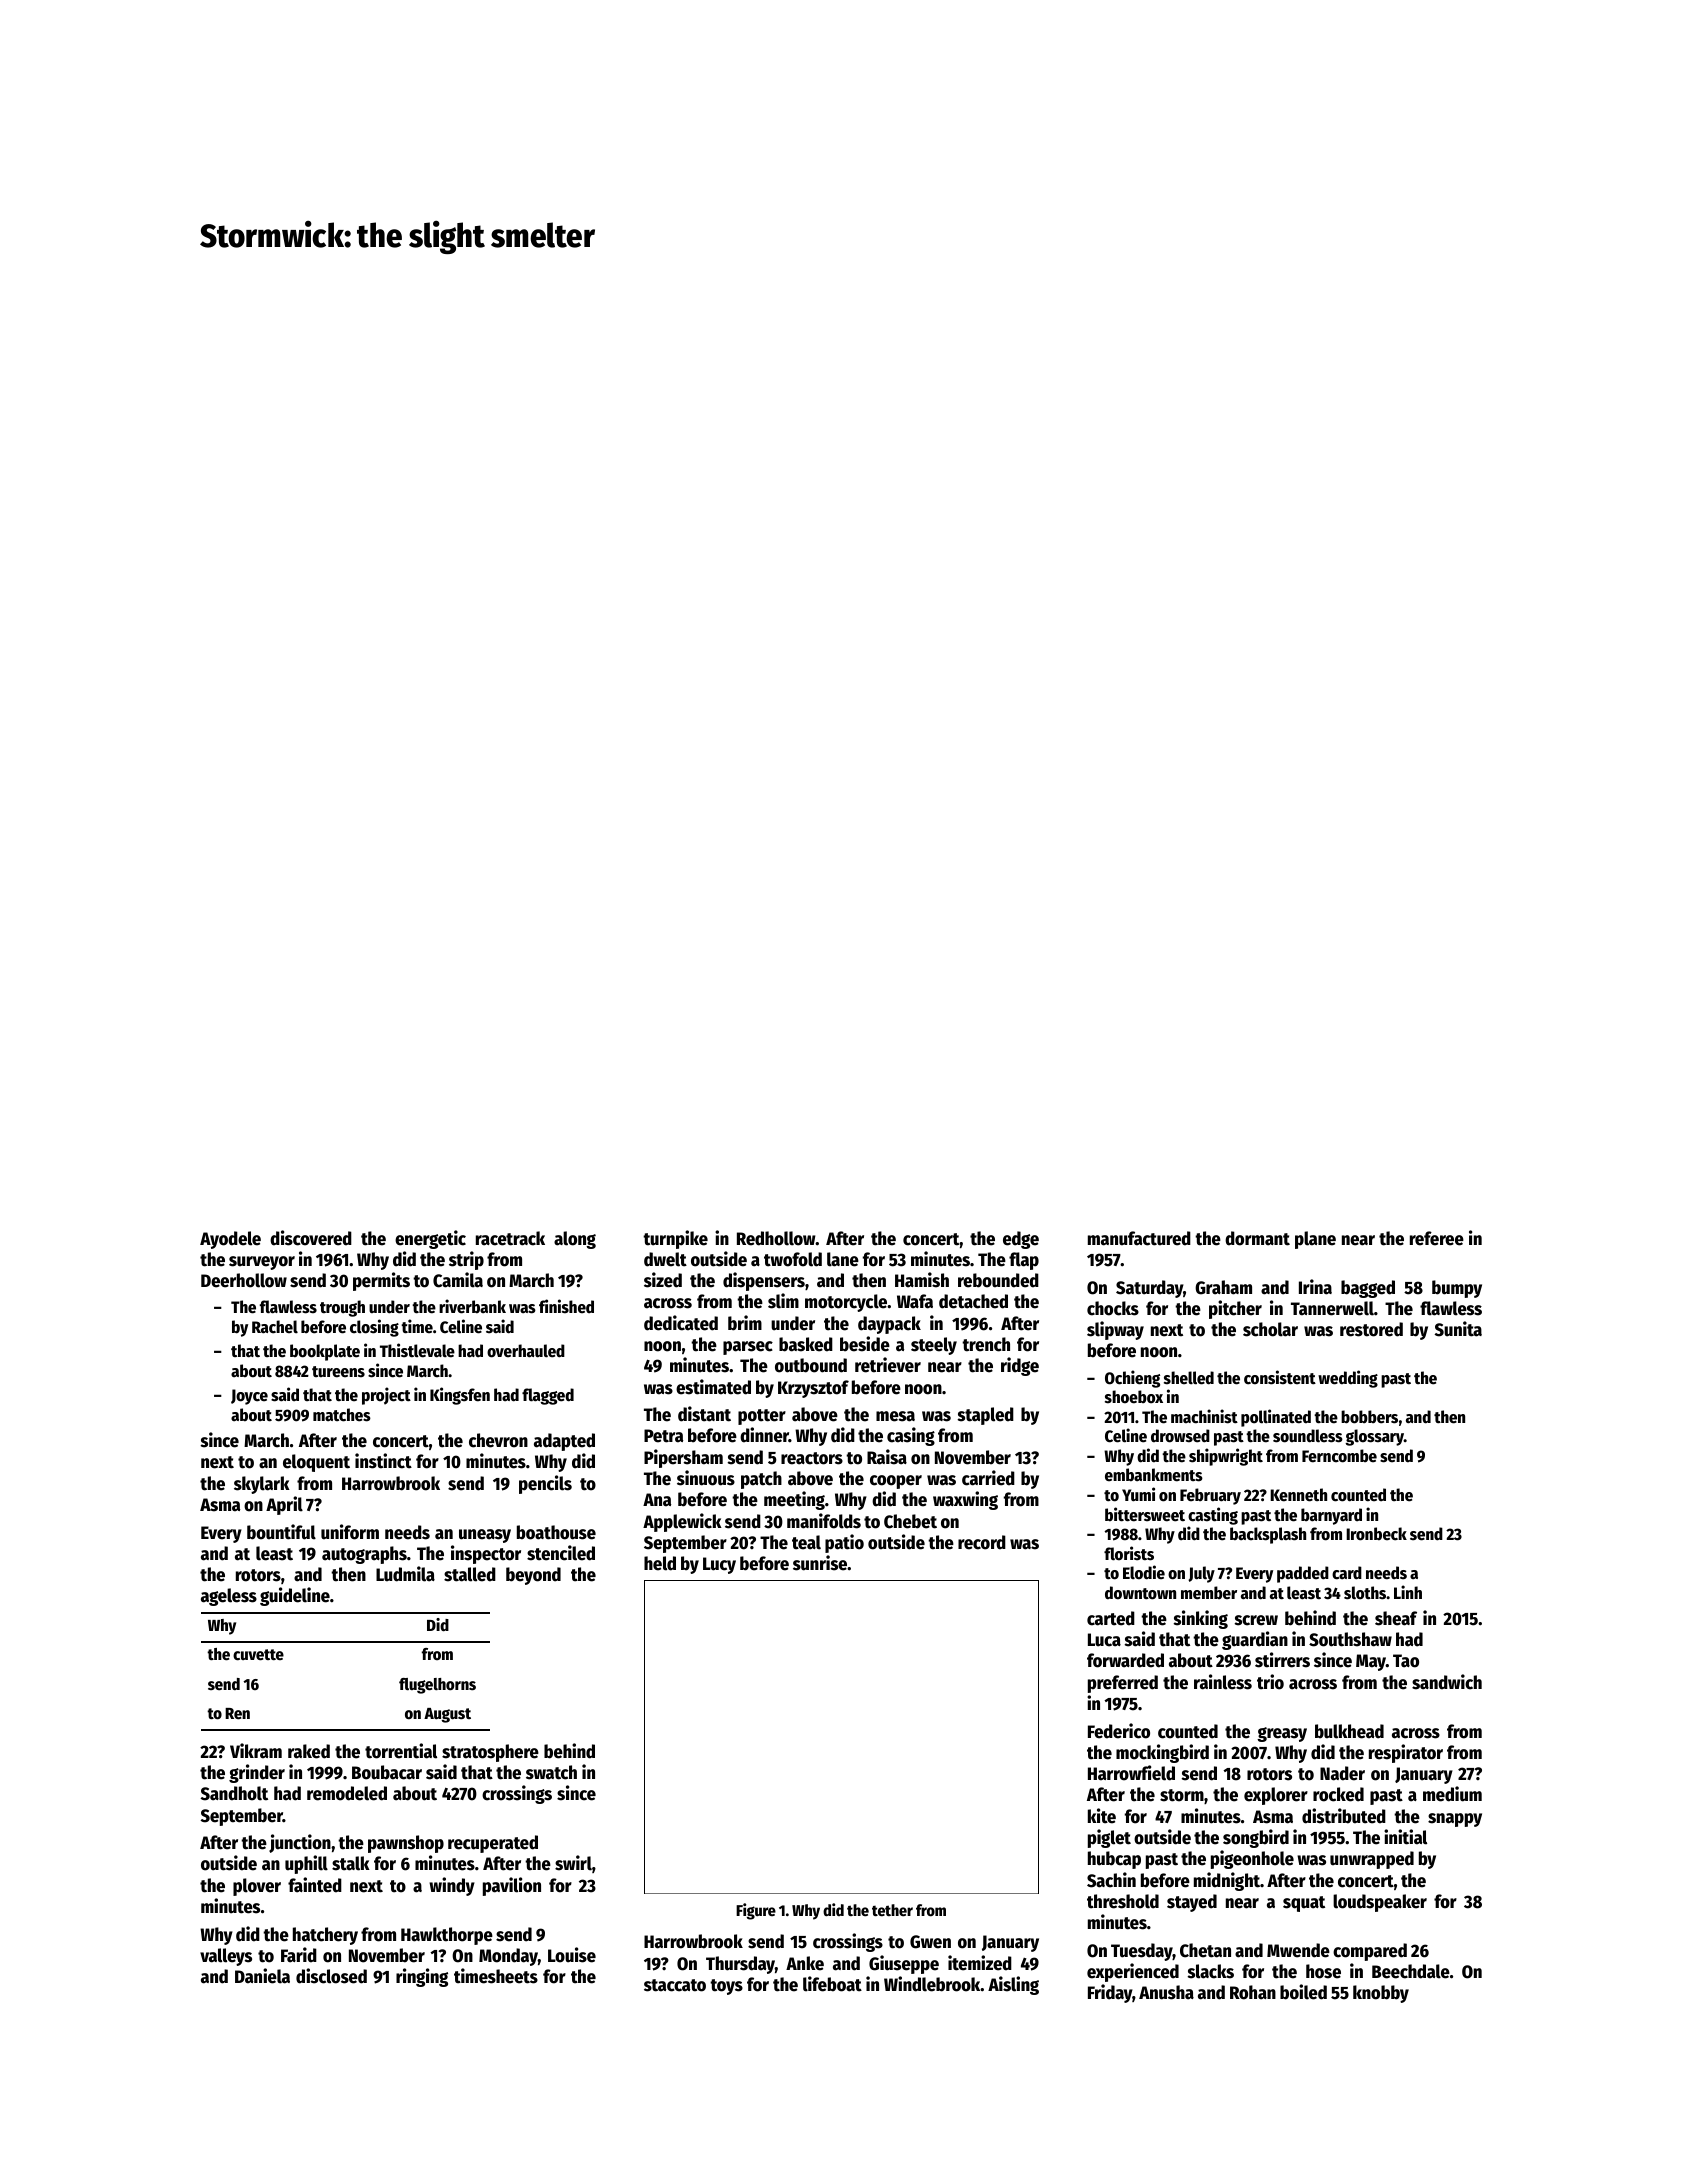 This screenshot has height=2178, width=1683. I want to click on valleys, so click(226, 1957).
